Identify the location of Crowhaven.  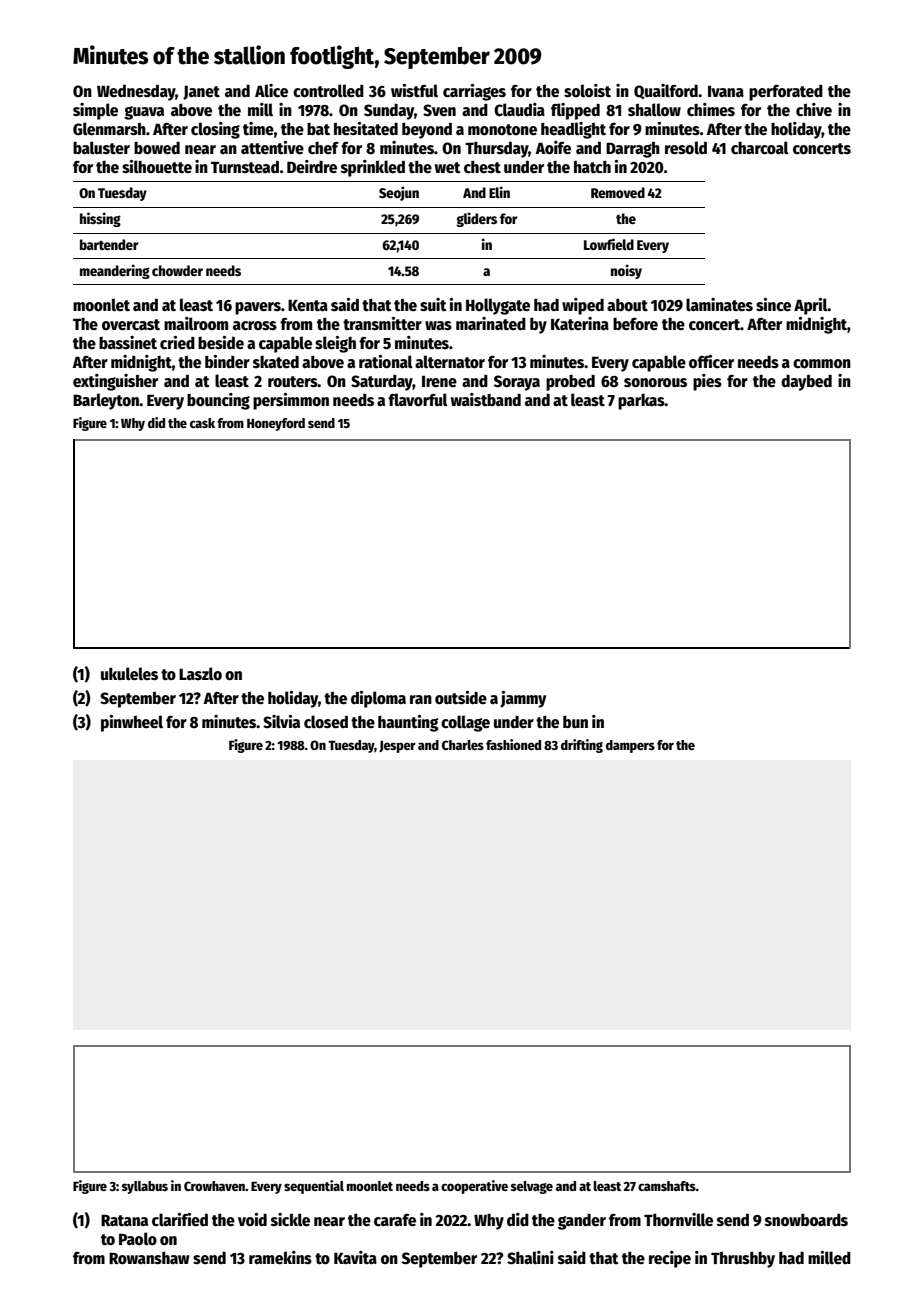
(214, 1186).
